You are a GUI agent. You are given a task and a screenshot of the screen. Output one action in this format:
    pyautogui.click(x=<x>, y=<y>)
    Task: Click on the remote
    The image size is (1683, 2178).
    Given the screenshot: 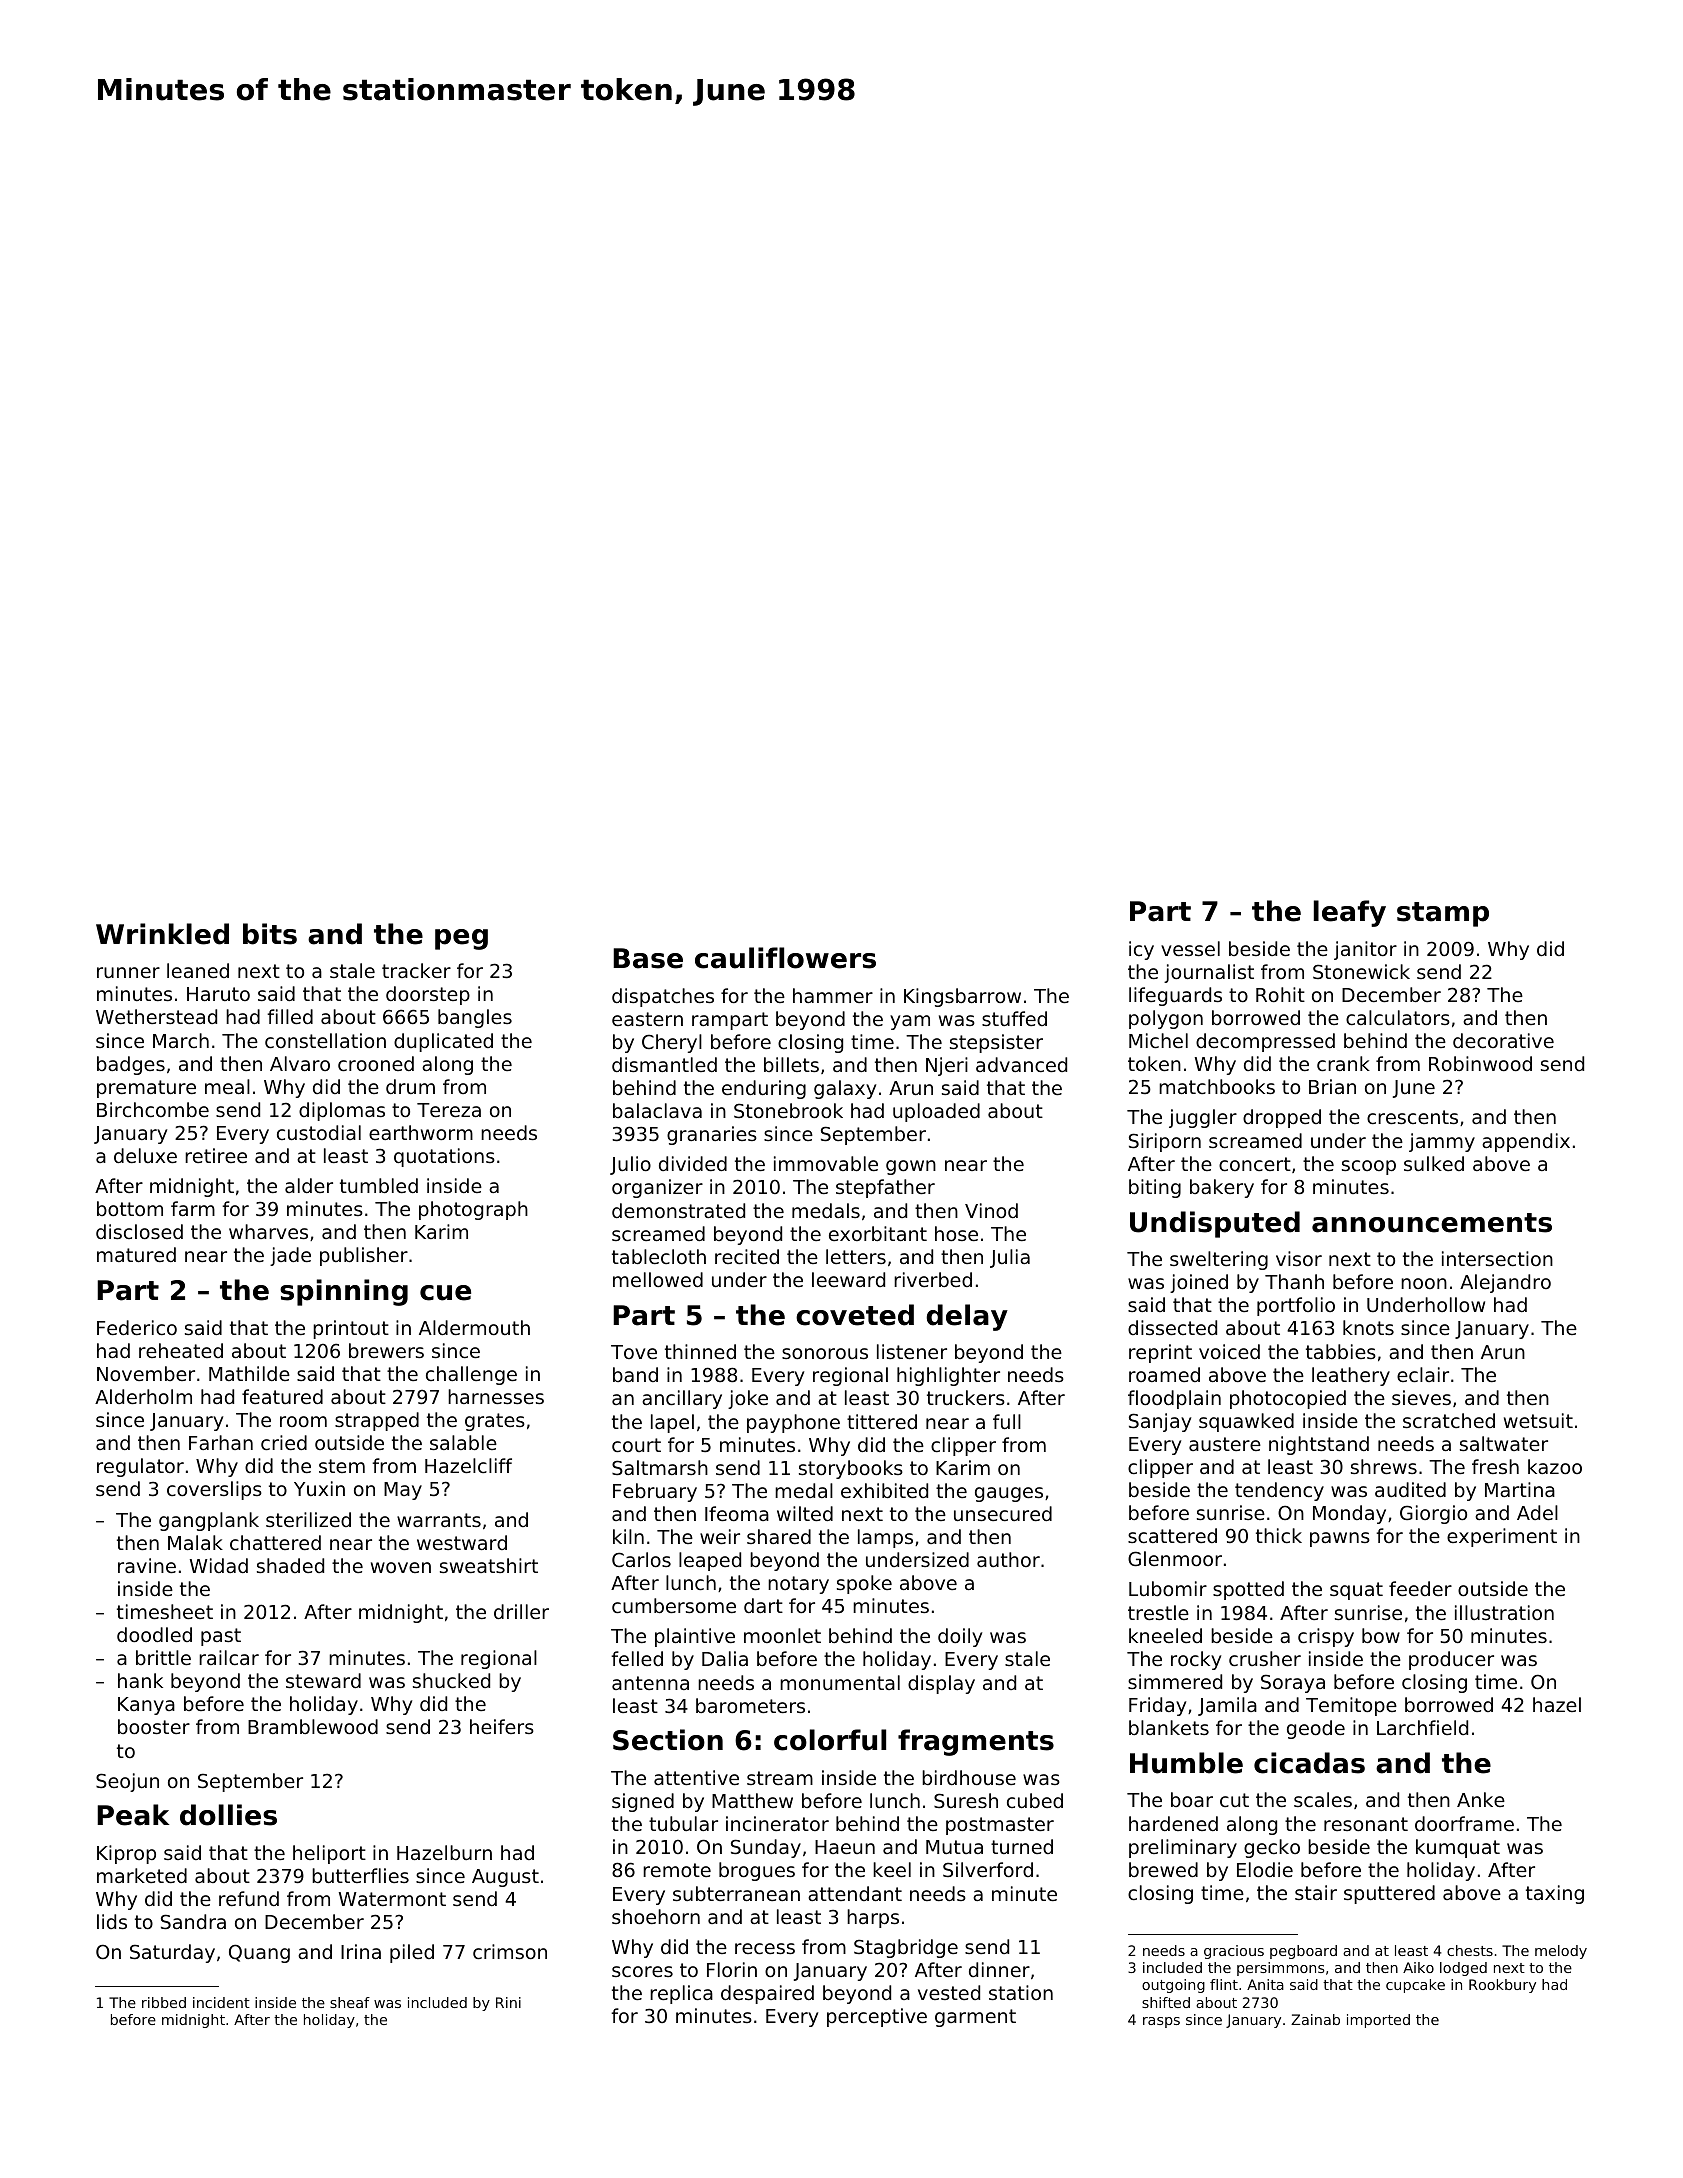 What is the action you would take?
    pyautogui.click(x=677, y=1870)
